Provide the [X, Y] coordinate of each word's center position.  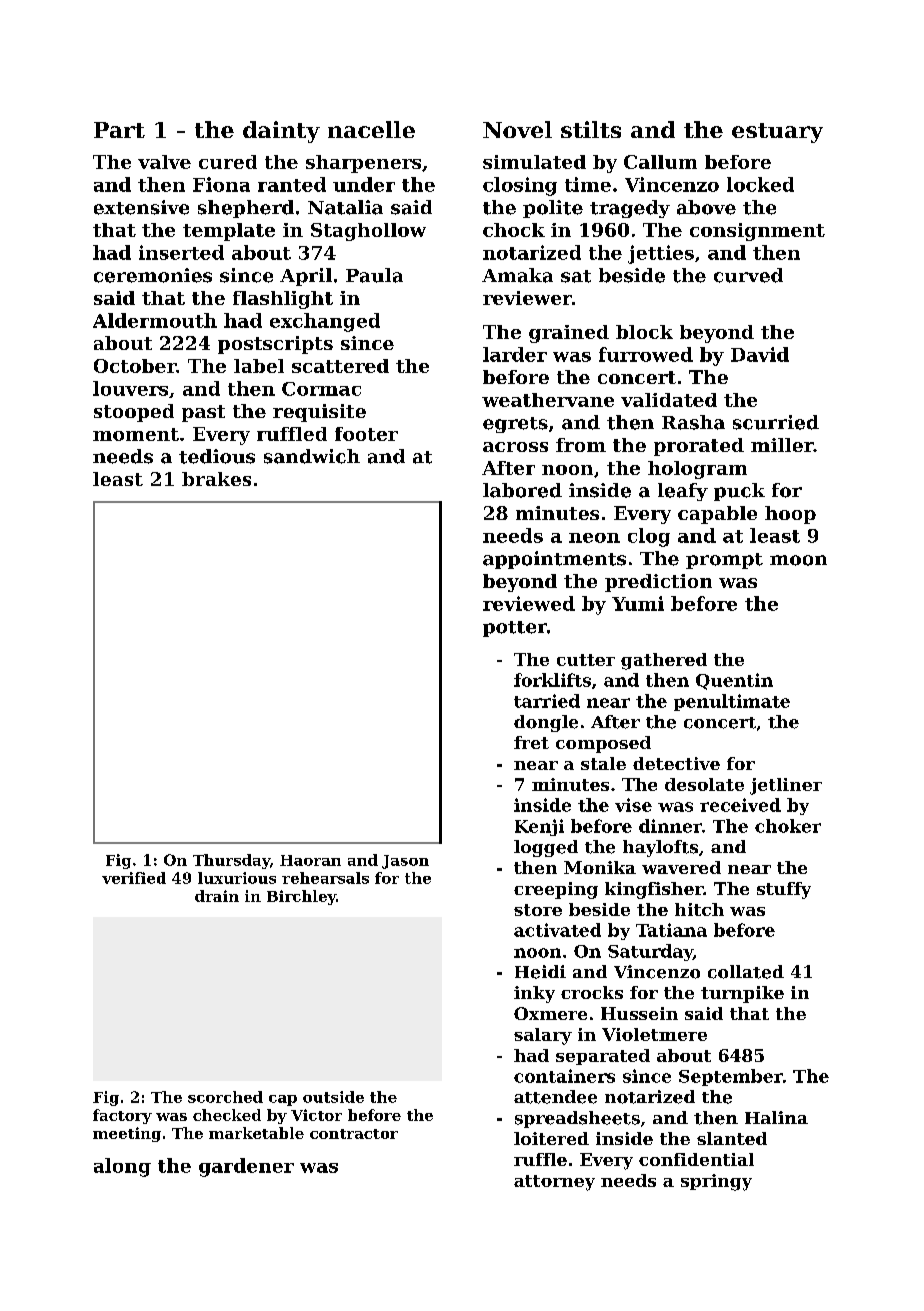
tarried [547, 701]
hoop [790, 515]
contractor [354, 1134]
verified [134, 878]
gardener [246, 1167]
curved [748, 275]
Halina [776, 1117]
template [229, 232]
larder [515, 354]
